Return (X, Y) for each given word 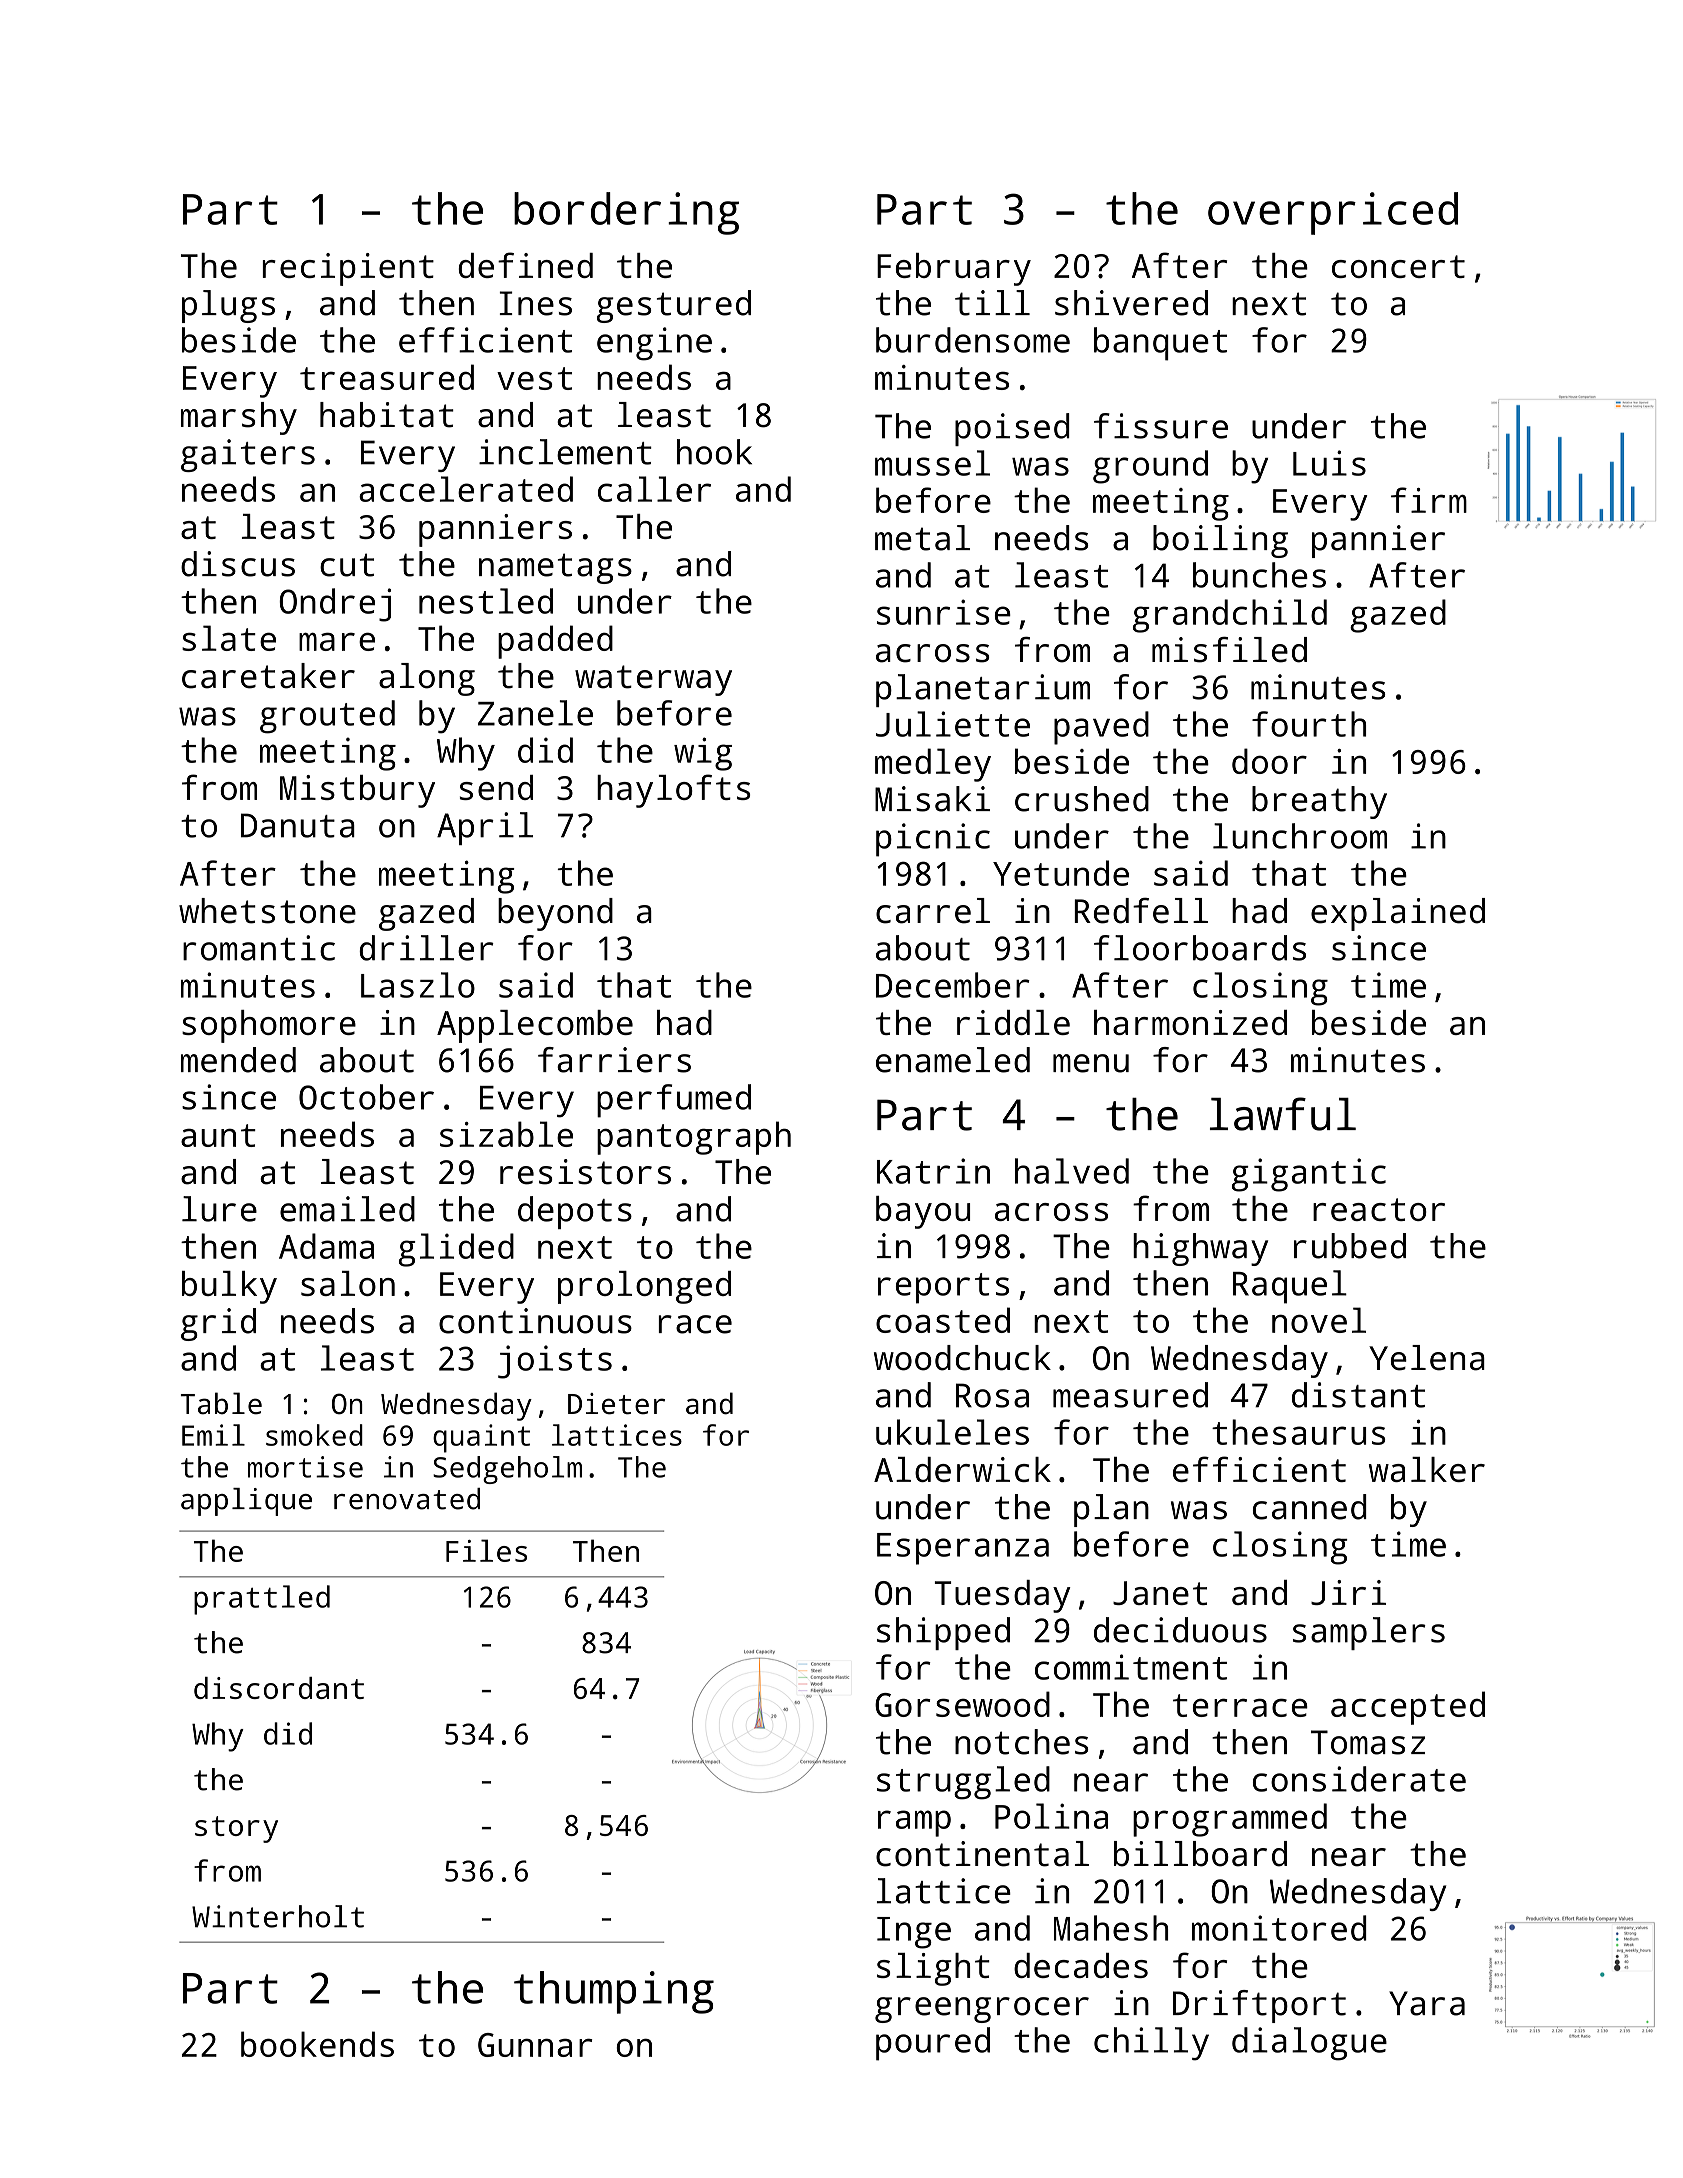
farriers (614, 1060)
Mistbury (357, 791)
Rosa (992, 1395)
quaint (481, 1438)
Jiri (1348, 1592)
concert (1398, 266)
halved (1072, 1171)
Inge (914, 1933)
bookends (317, 2044)
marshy (239, 418)
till (992, 303)
